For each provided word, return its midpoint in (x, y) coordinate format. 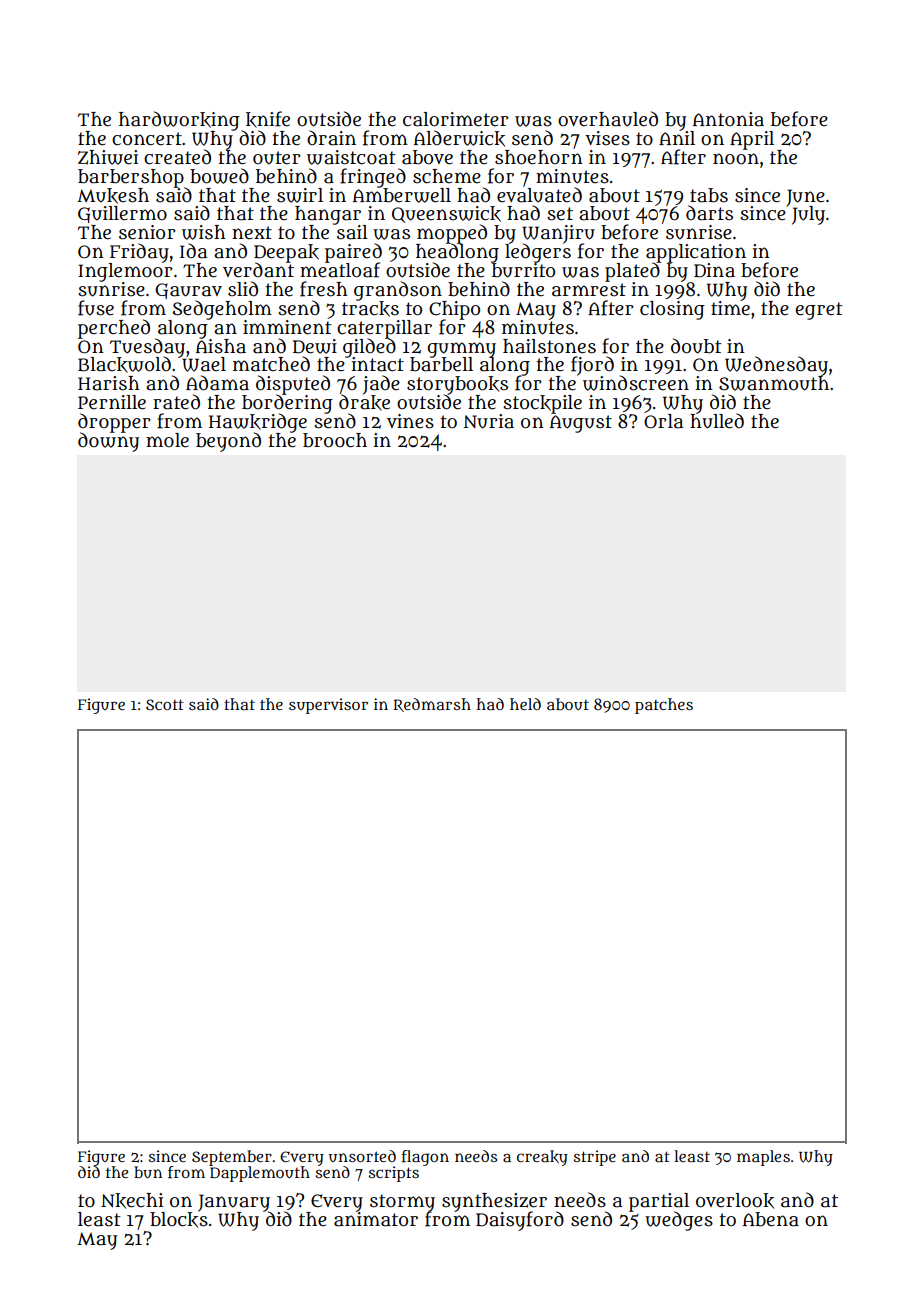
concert (147, 139)
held (525, 704)
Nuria (488, 421)
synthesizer (494, 1202)
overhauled (608, 119)
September (232, 1158)
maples (763, 1158)
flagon (425, 1158)
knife (268, 119)
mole (167, 440)
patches (664, 706)
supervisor (328, 706)
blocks (179, 1220)
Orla (663, 421)
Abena (771, 1219)
